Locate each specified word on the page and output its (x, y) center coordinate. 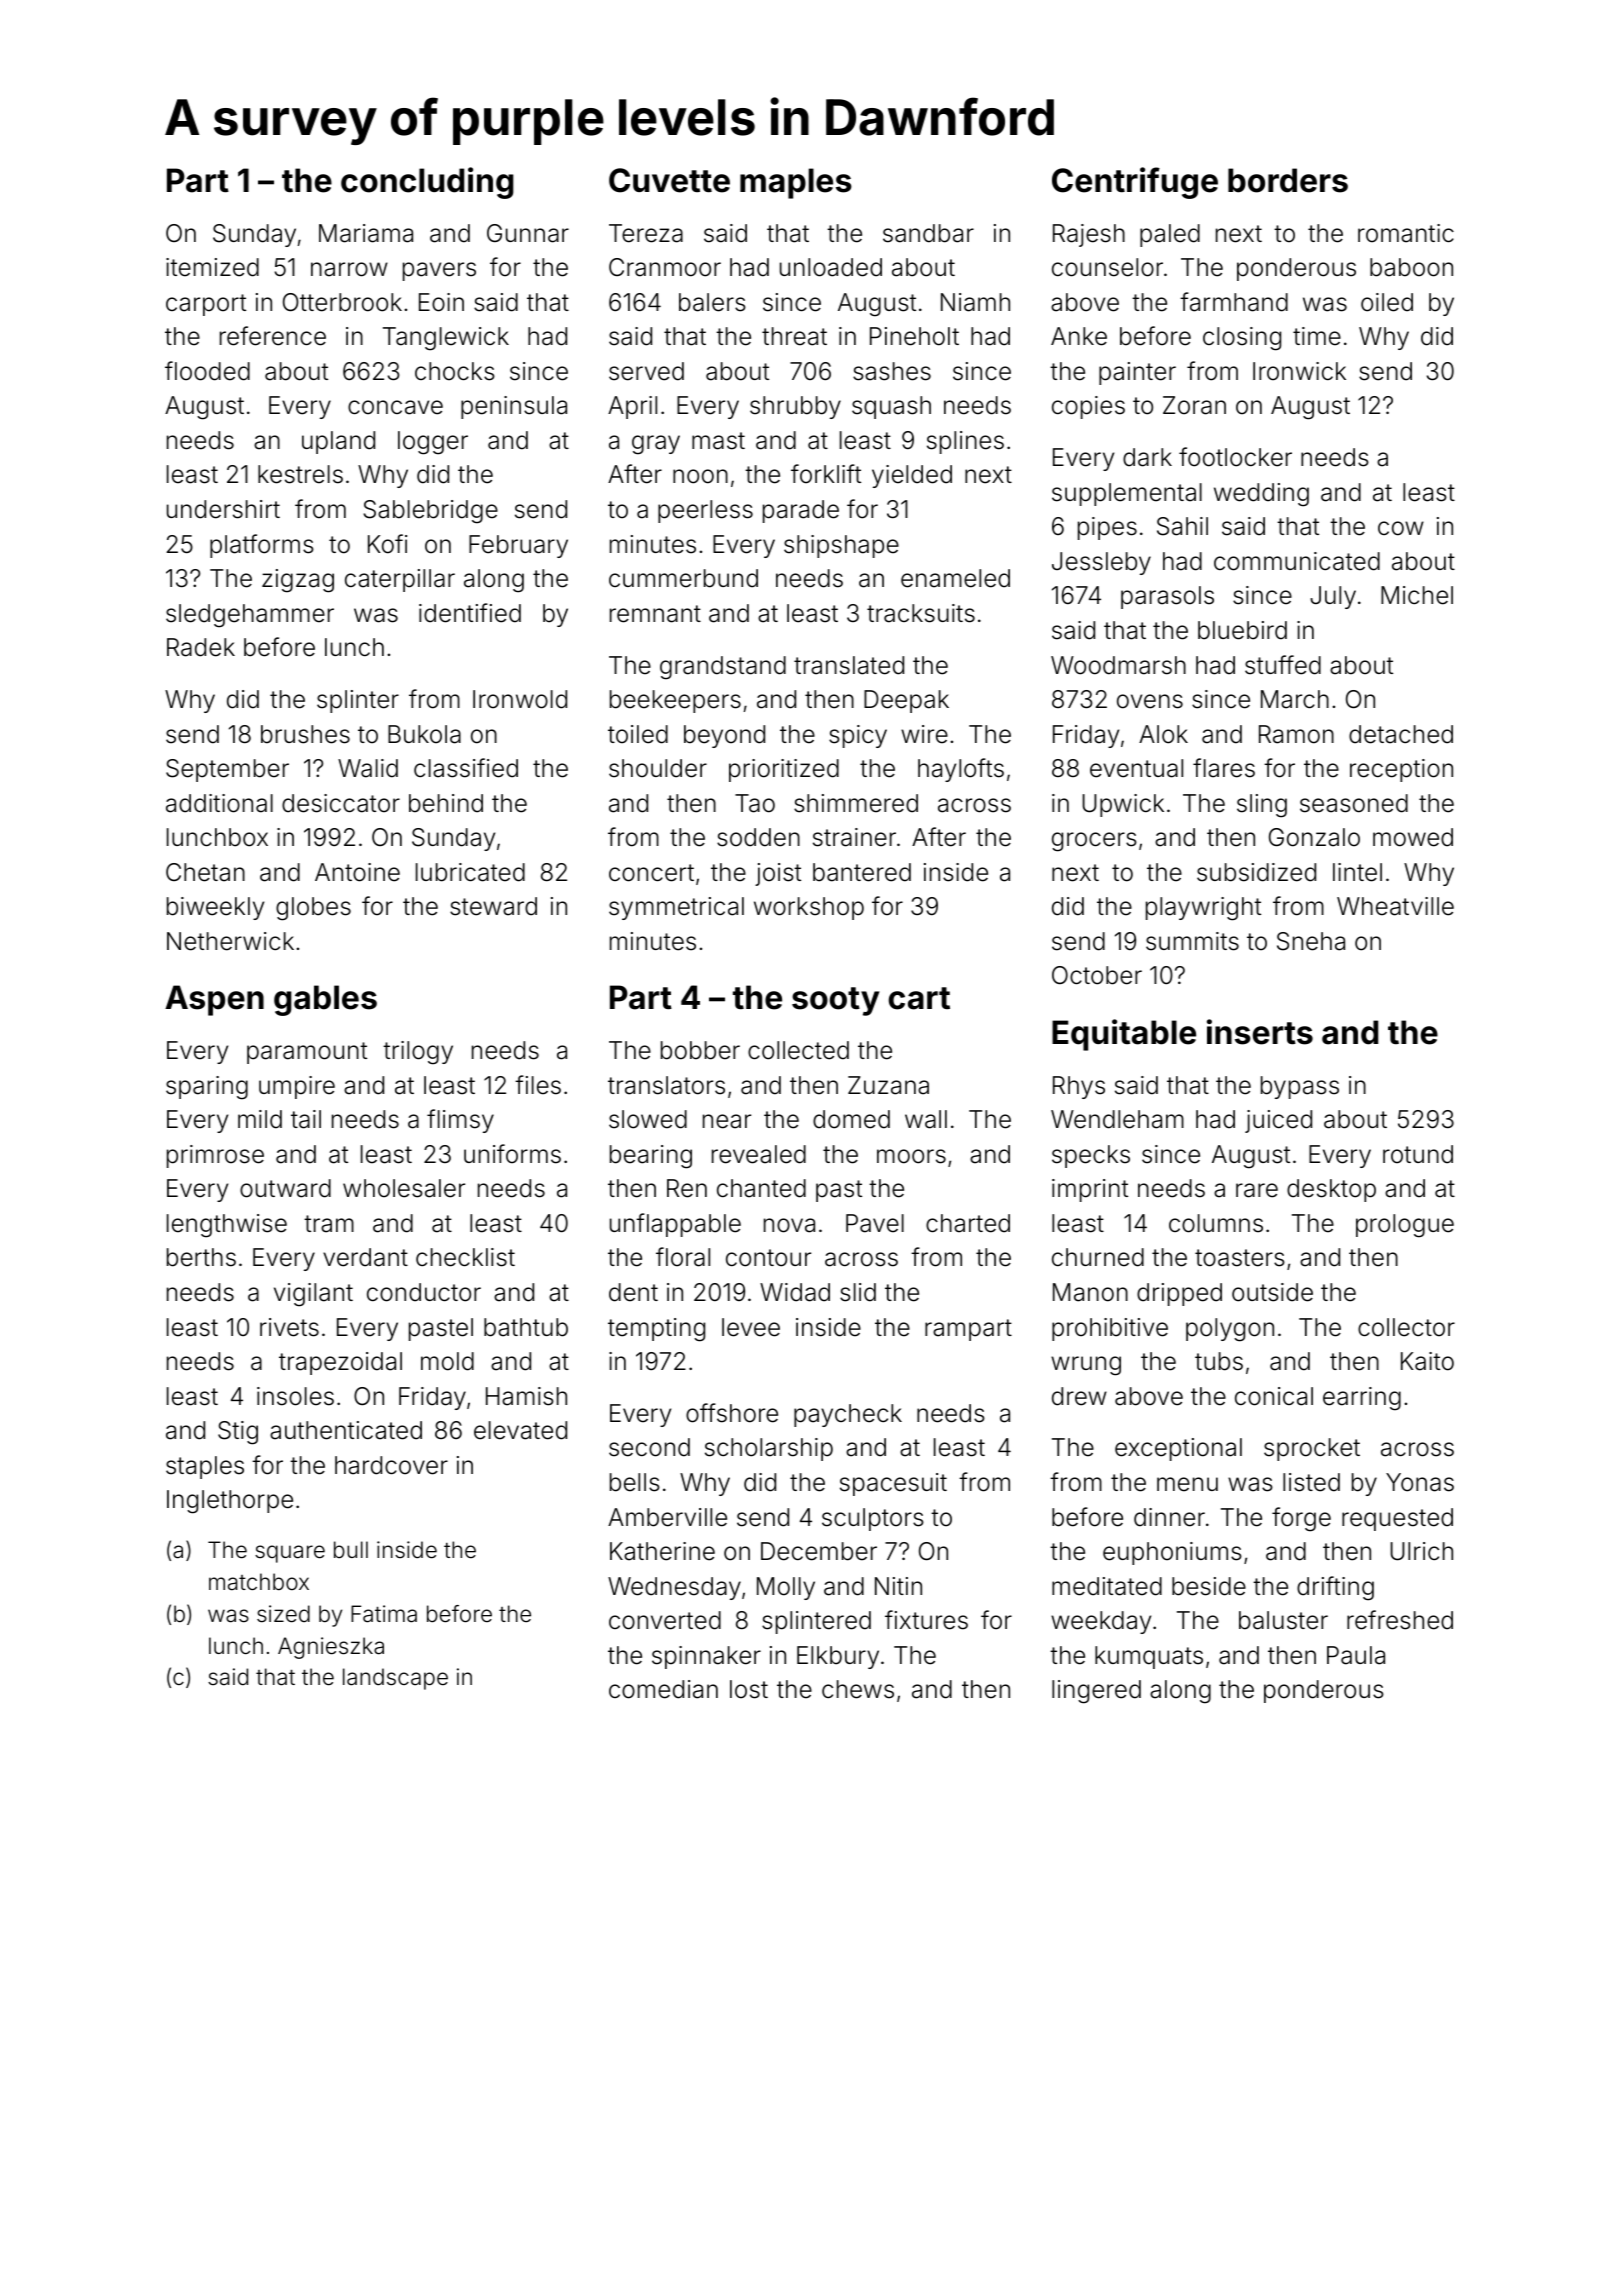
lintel (1357, 872)
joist (778, 874)
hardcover (391, 1465)
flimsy (460, 1121)
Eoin (441, 302)
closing (1242, 339)
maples (796, 183)
